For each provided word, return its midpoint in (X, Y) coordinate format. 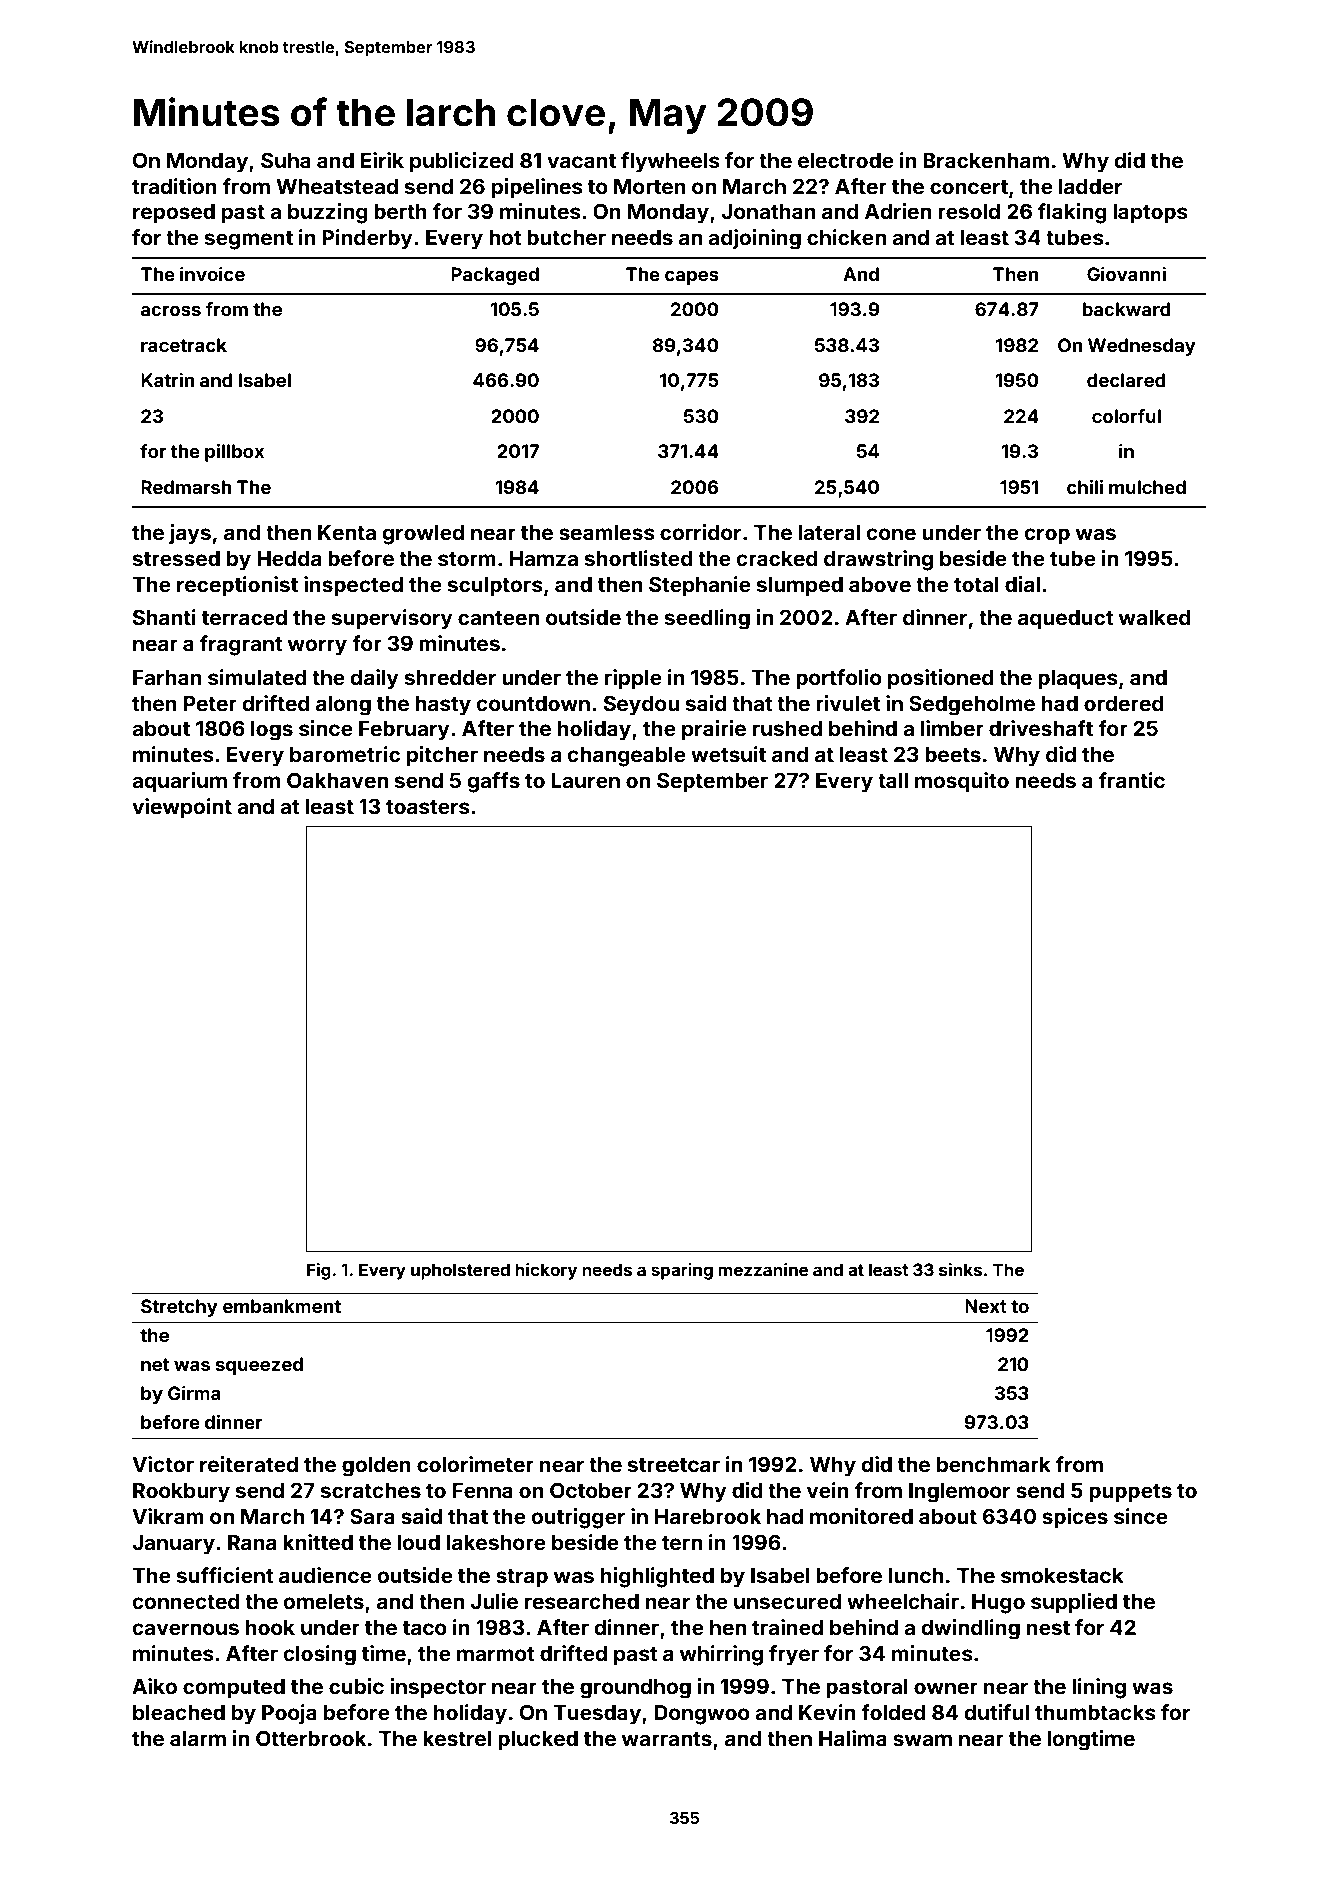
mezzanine (763, 1269)
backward (1126, 309)
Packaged (495, 276)
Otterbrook (311, 1738)
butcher (566, 237)
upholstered (460, 1271)
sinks (960, 1269)
